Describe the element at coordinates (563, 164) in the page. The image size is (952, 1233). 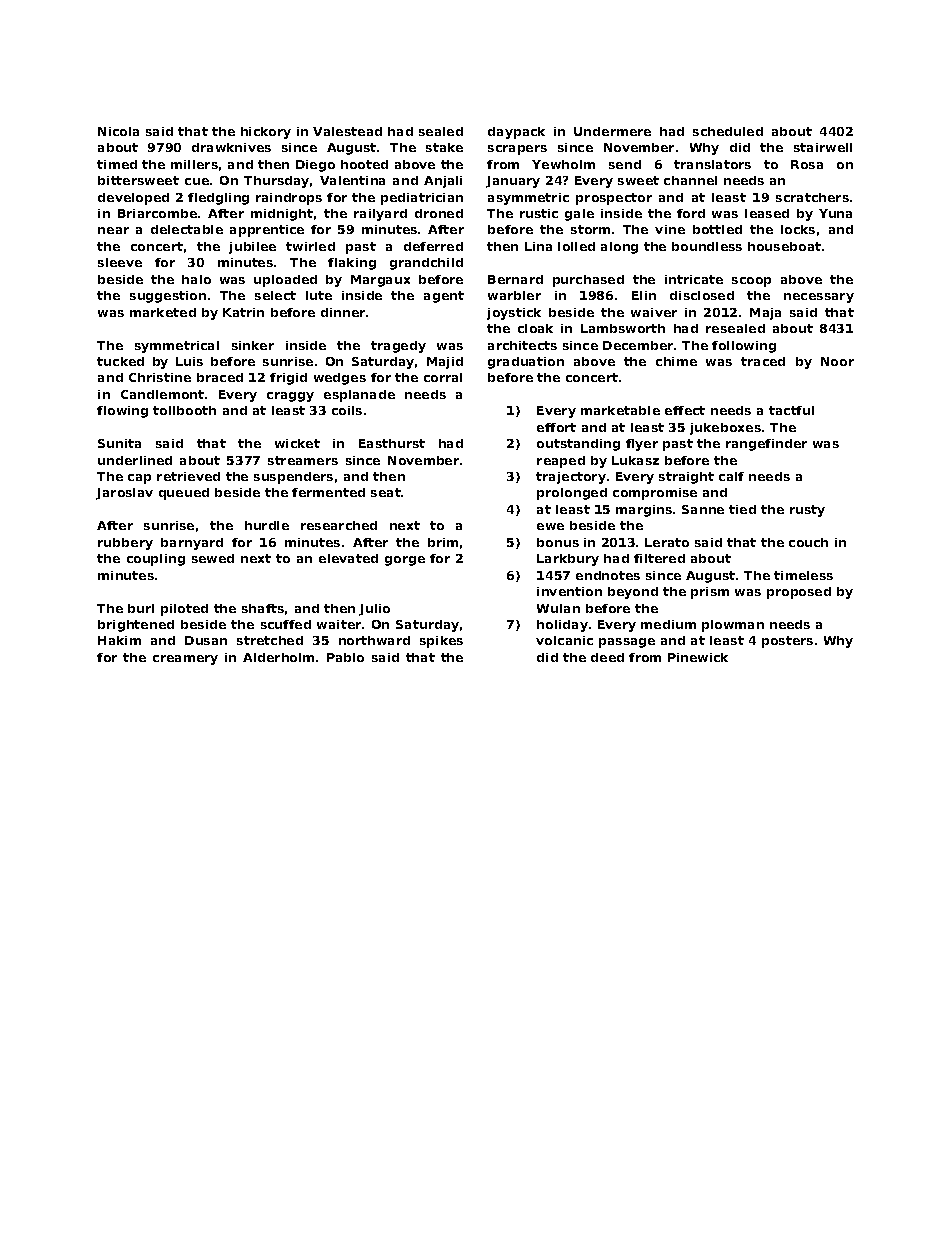
I see `Yewholm` at that location.
